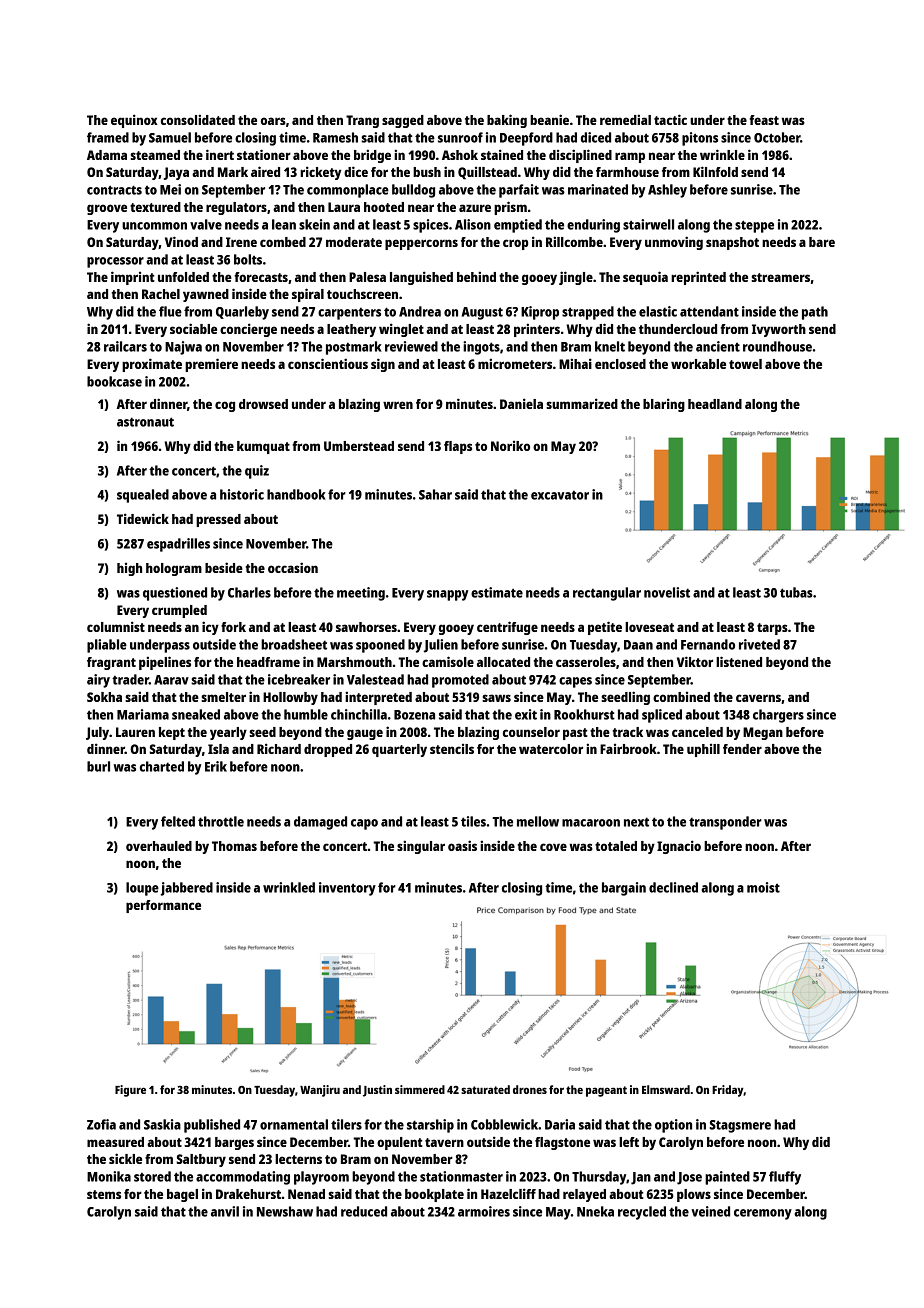 Image resolution: width=924 pixels, height=1308 pixels. What do you see at coordinates (159, 846) in the image?
I see `overhauled` at bounding box center [159, 846].
